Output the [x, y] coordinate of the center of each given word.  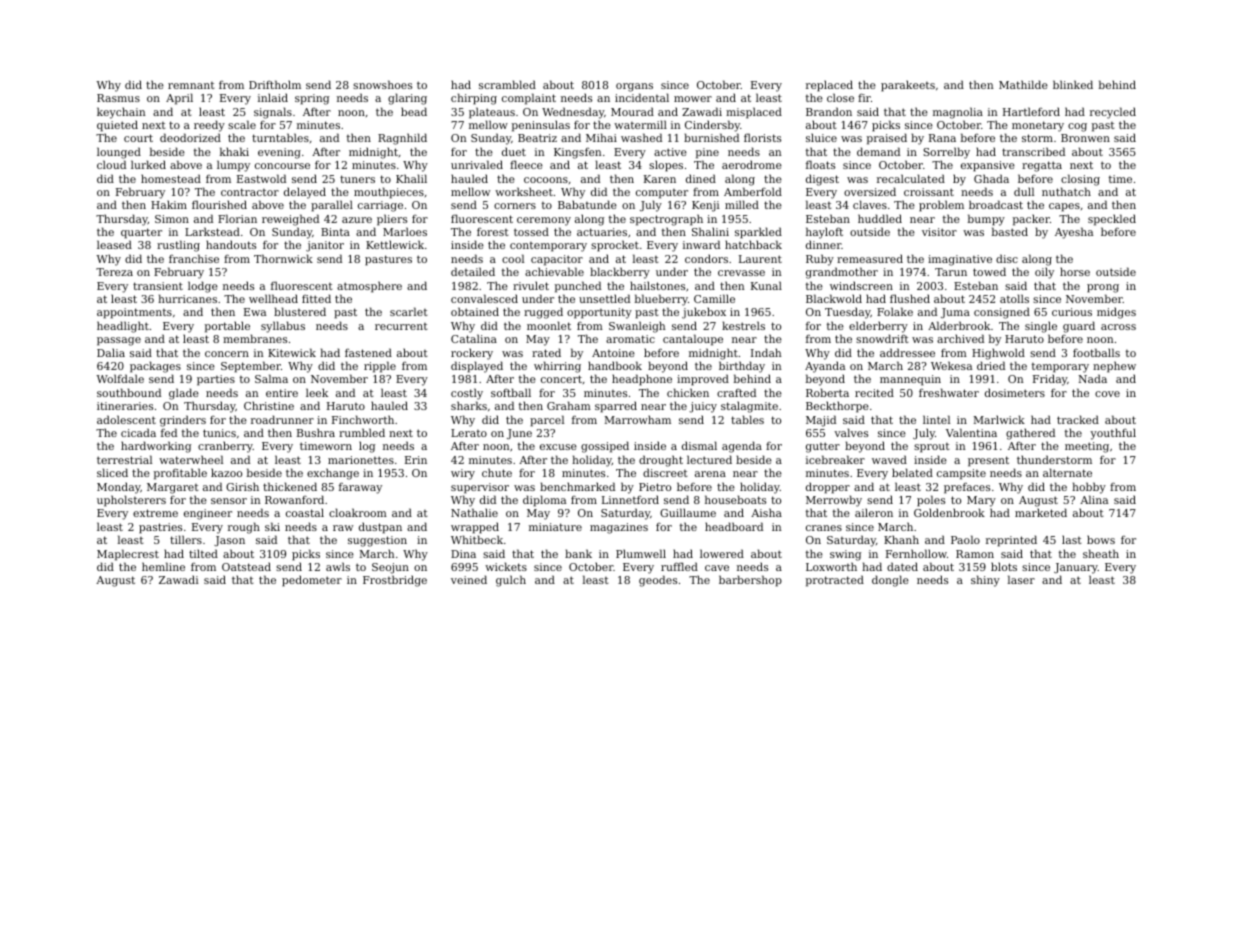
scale [242, 124]
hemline [163, 566]
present [988, 461]
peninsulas [541, 126]
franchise [194, 258]
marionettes [361, 460]
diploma [544, 501]
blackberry [620, 273]
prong [1103, 288]
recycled [1113, 113]
